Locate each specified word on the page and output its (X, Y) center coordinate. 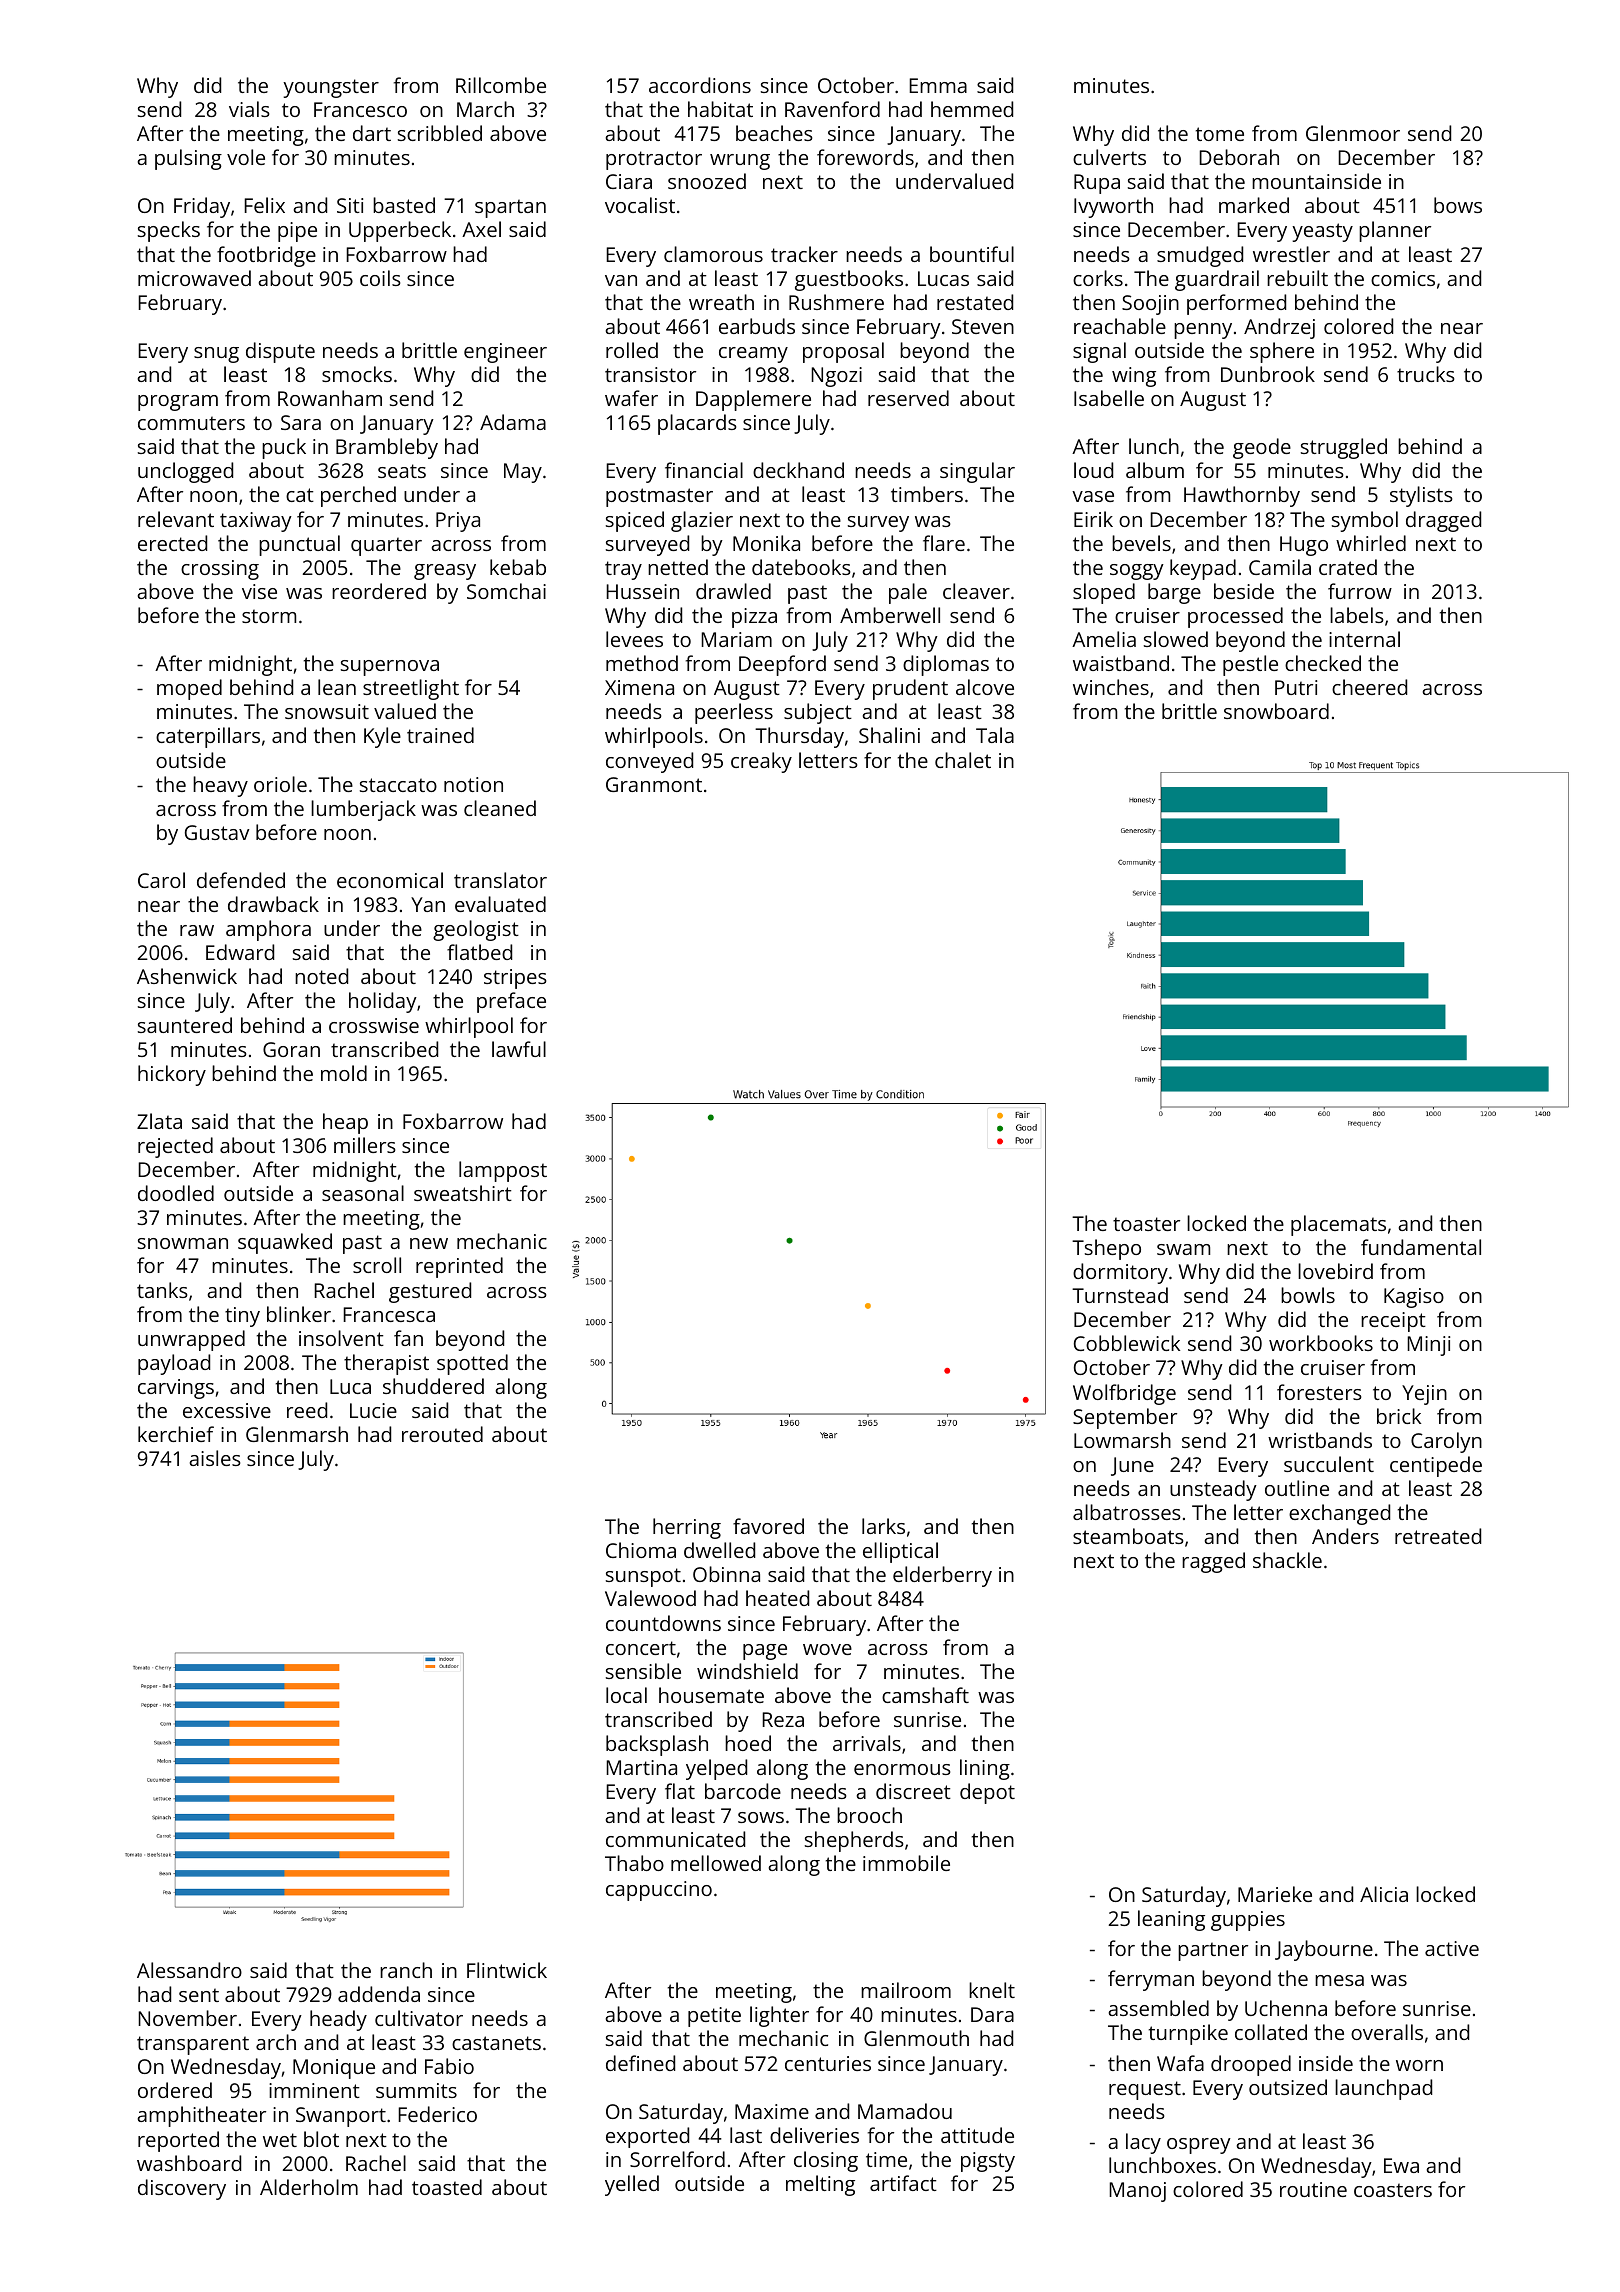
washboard (189, 2163)
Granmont (654, 784)
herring (687, 1528)
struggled (1344, 448)
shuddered (433, 1386)
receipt (1393, 1322)
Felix (264, 205)
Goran (291, 1049)
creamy (753, 355)
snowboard (1276, 711)
